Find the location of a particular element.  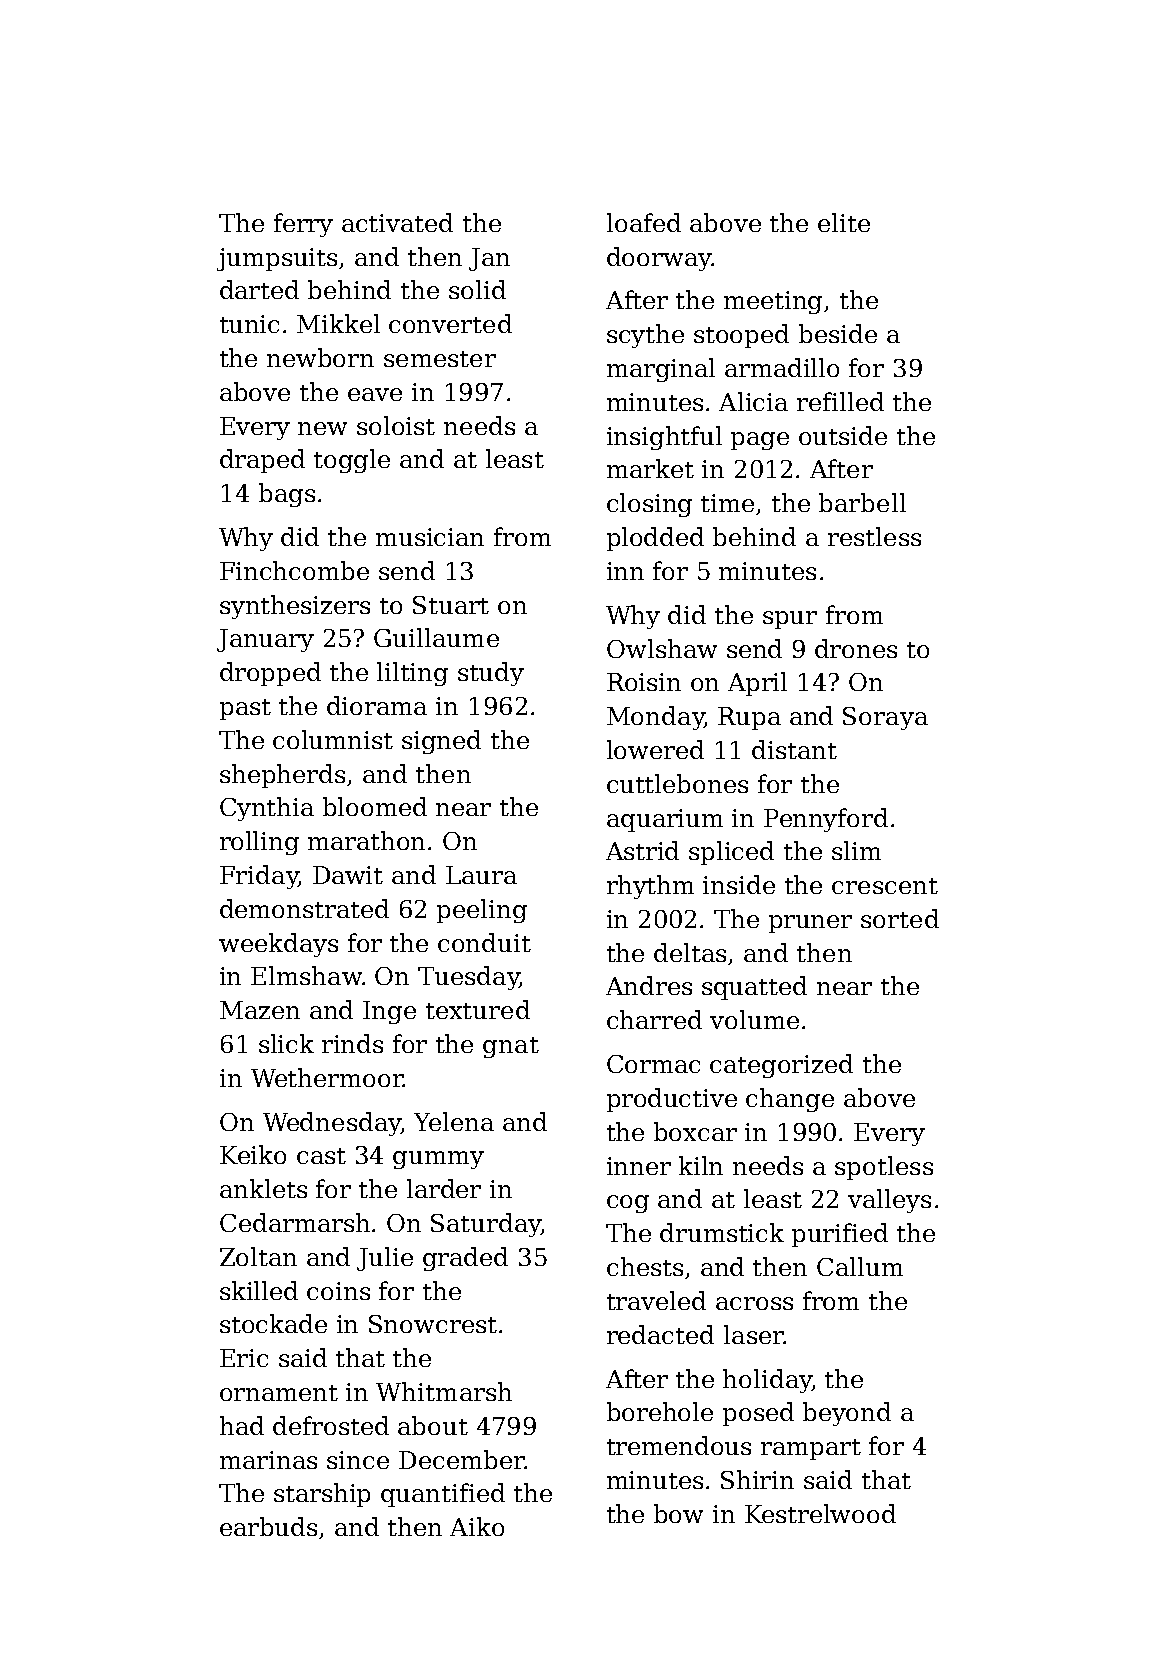

Aiko is located at coordinates (477, 1526).
